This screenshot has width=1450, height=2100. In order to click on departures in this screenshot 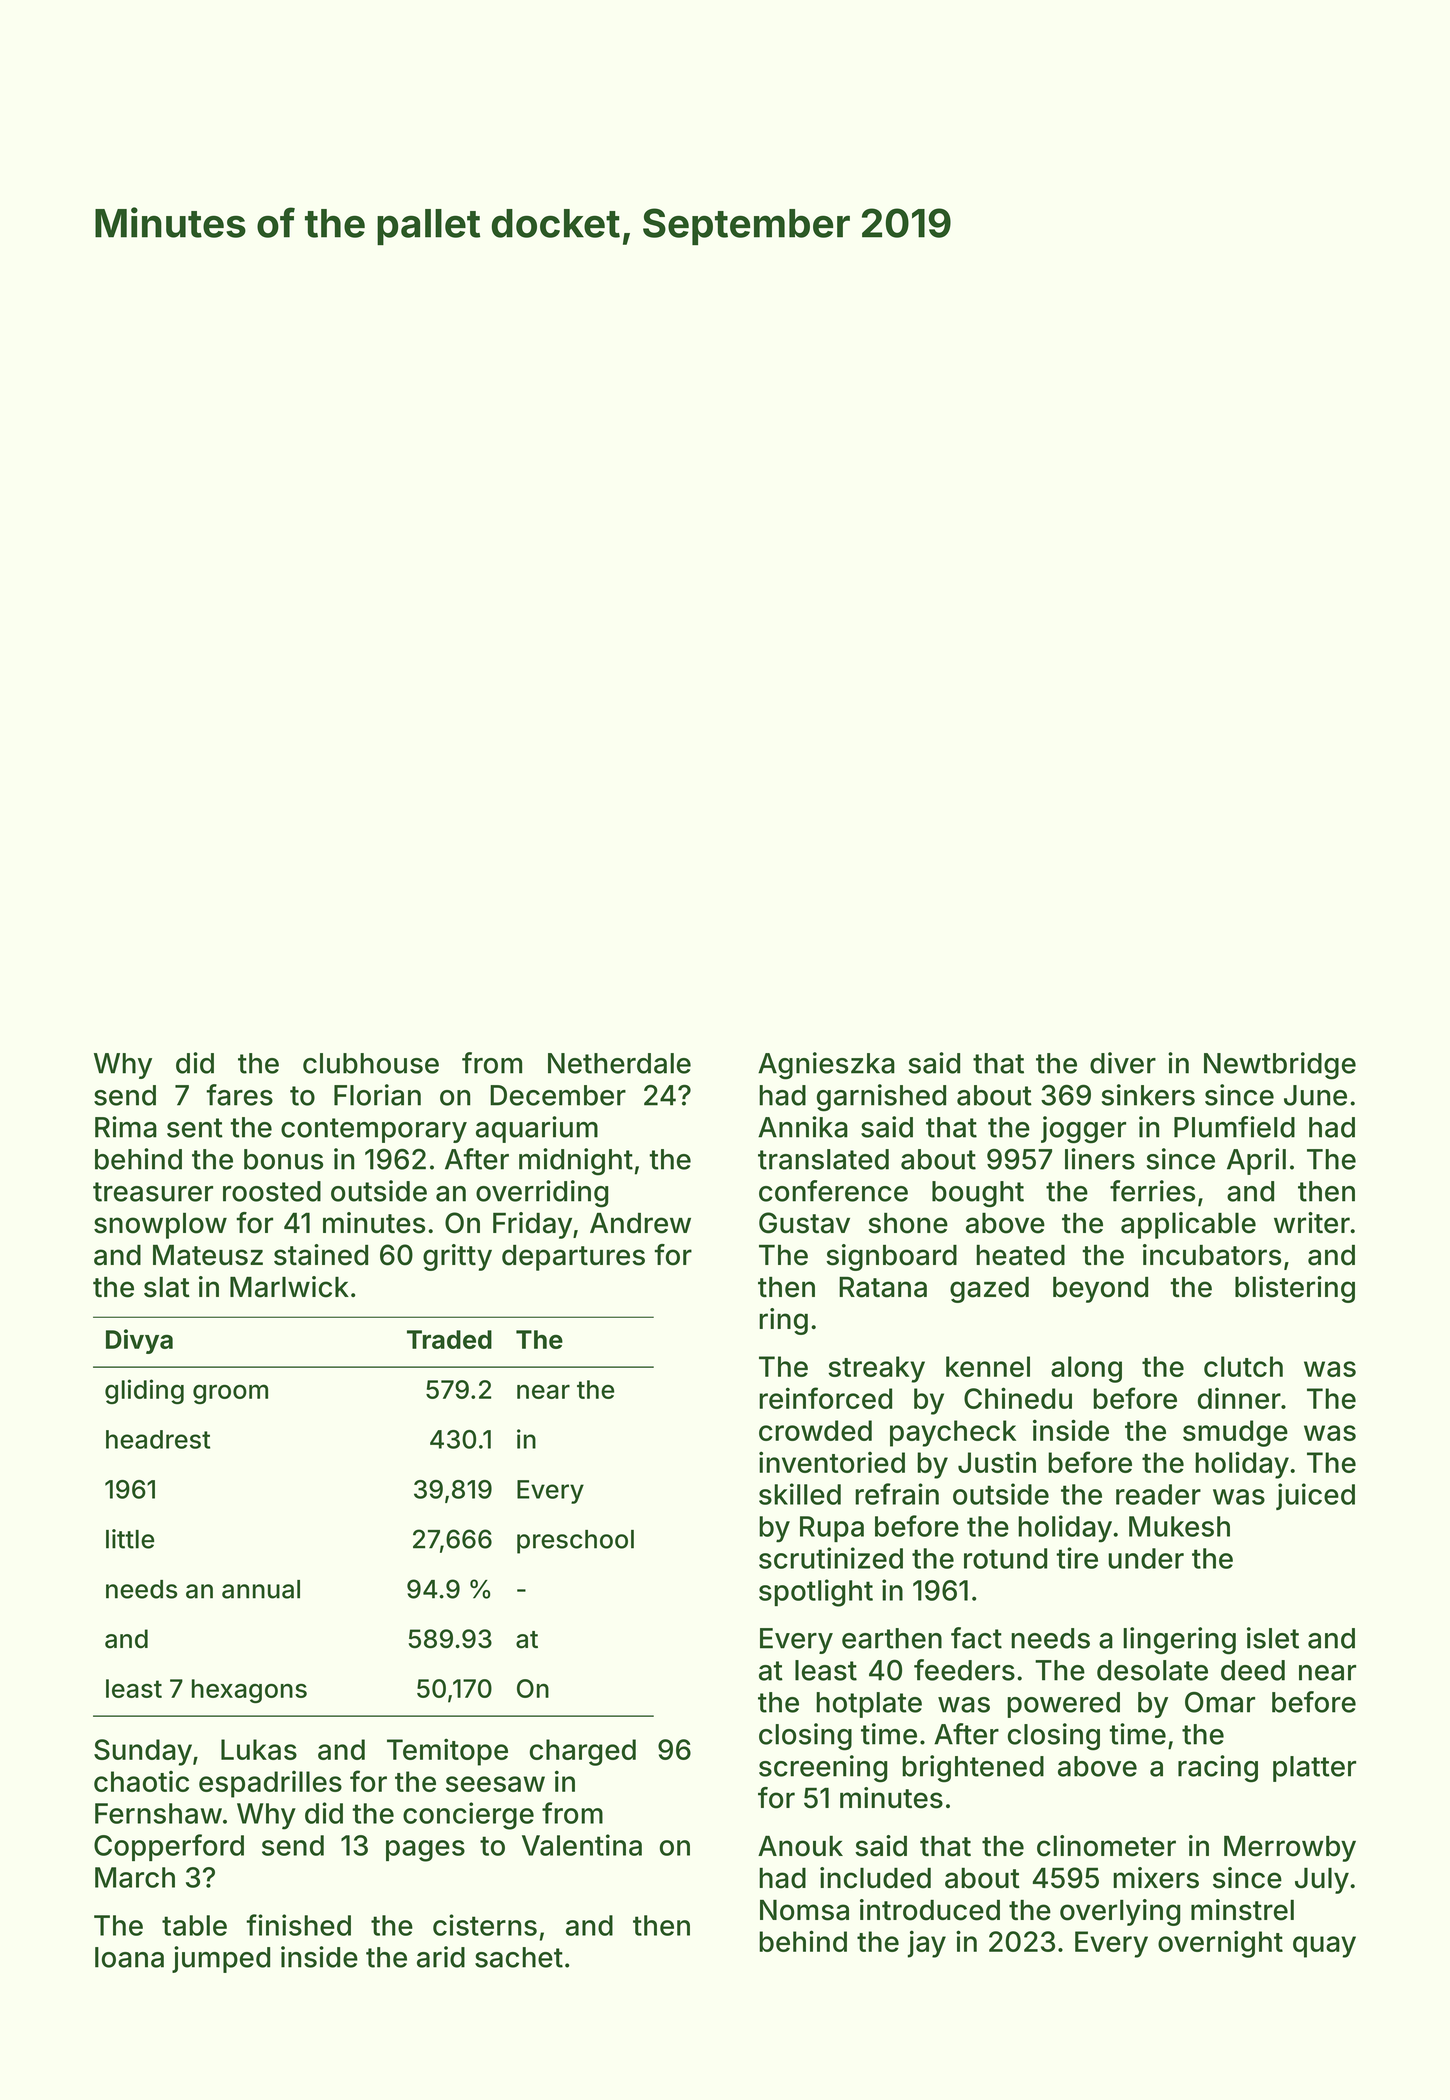, I will do `click(573, 1258)`.
